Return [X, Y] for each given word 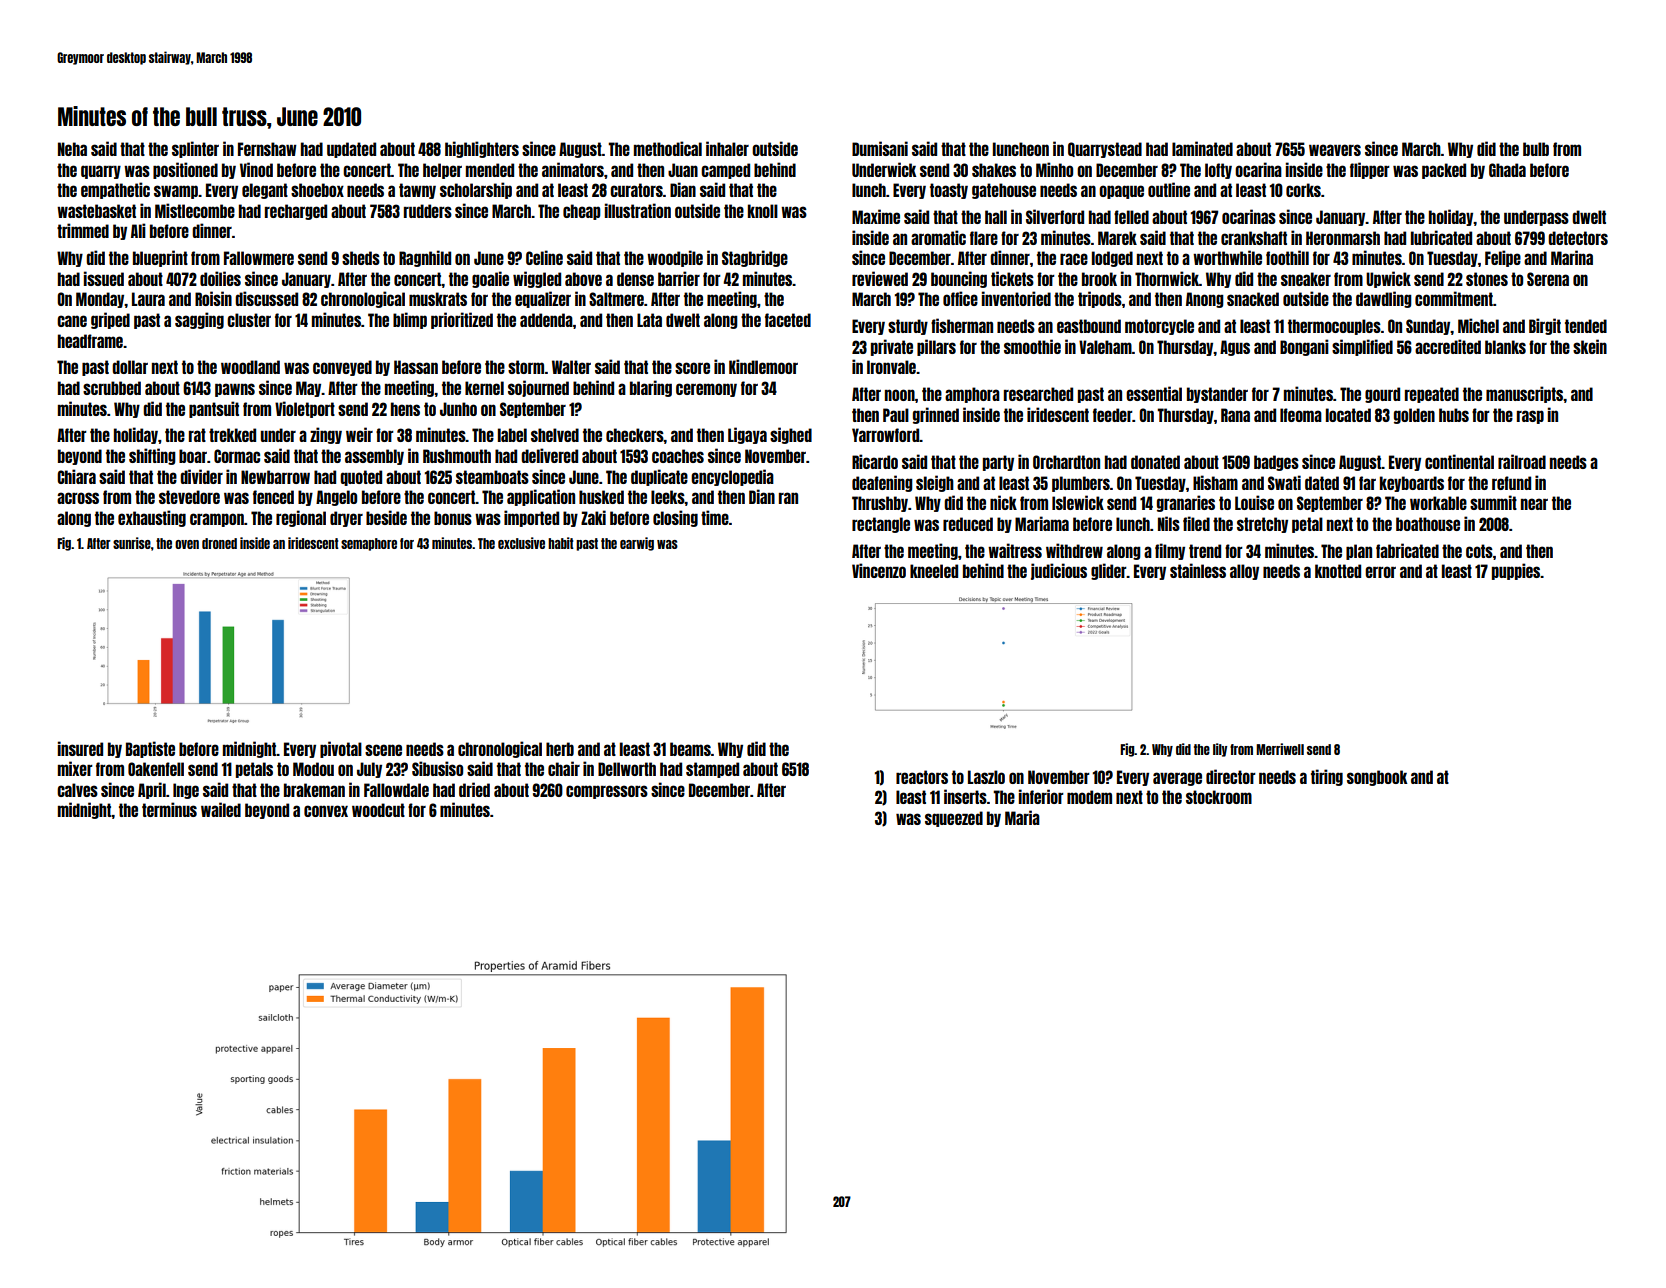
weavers [1335, 150]
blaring [651, 388]
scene [383, 750]
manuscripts [1525, 394]
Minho [1054, 169]
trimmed [83, 230]
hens [405, 409]
